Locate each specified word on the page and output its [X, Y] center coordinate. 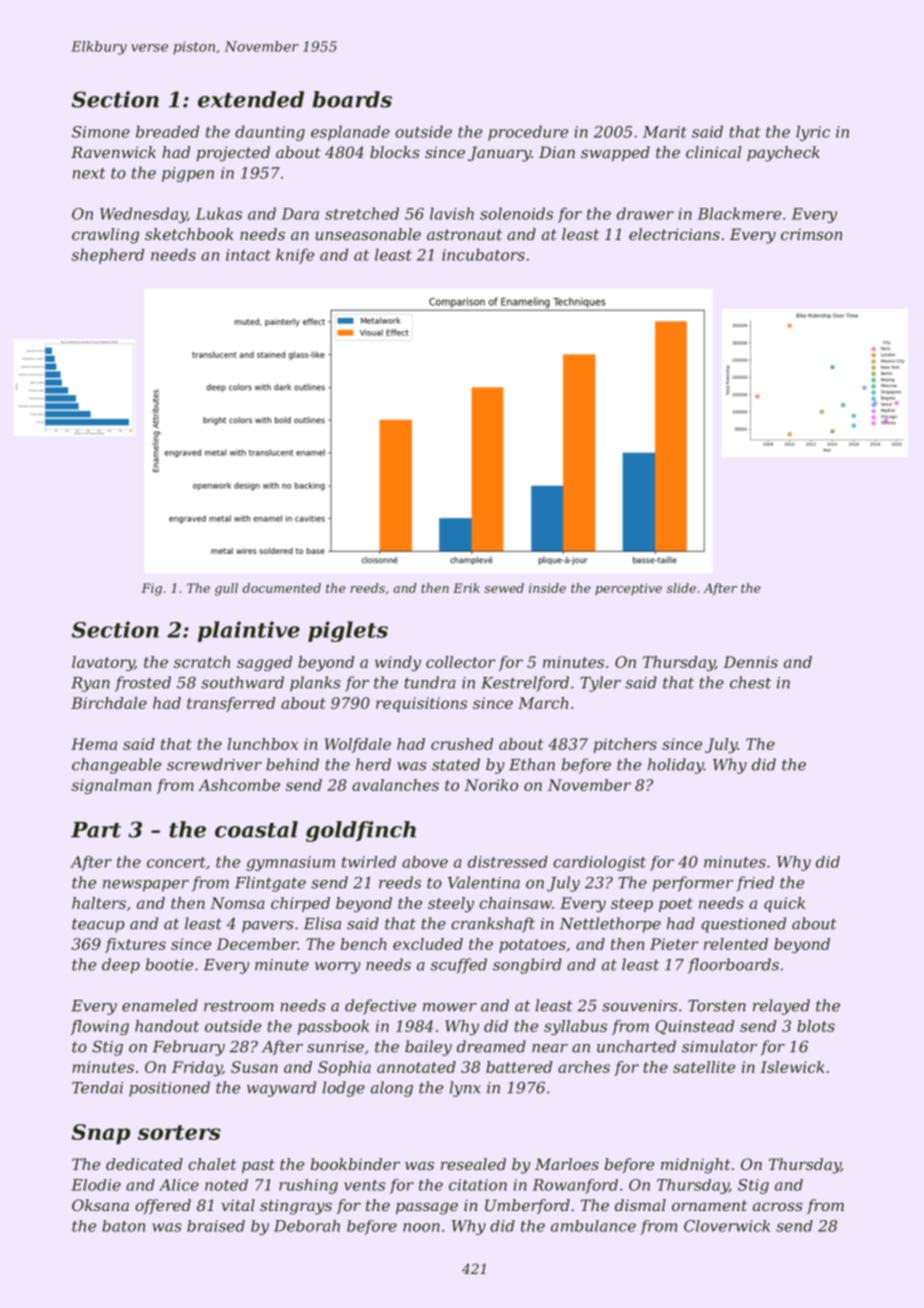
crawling [105, 236]
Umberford [527, 1206]
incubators [483, 254]
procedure [528, 133]
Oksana [100, 1205]
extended [251, 99]
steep [632, 905]
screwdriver [214, 764]
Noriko [491, 785]
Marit [665, 132]
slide [681, 588]
